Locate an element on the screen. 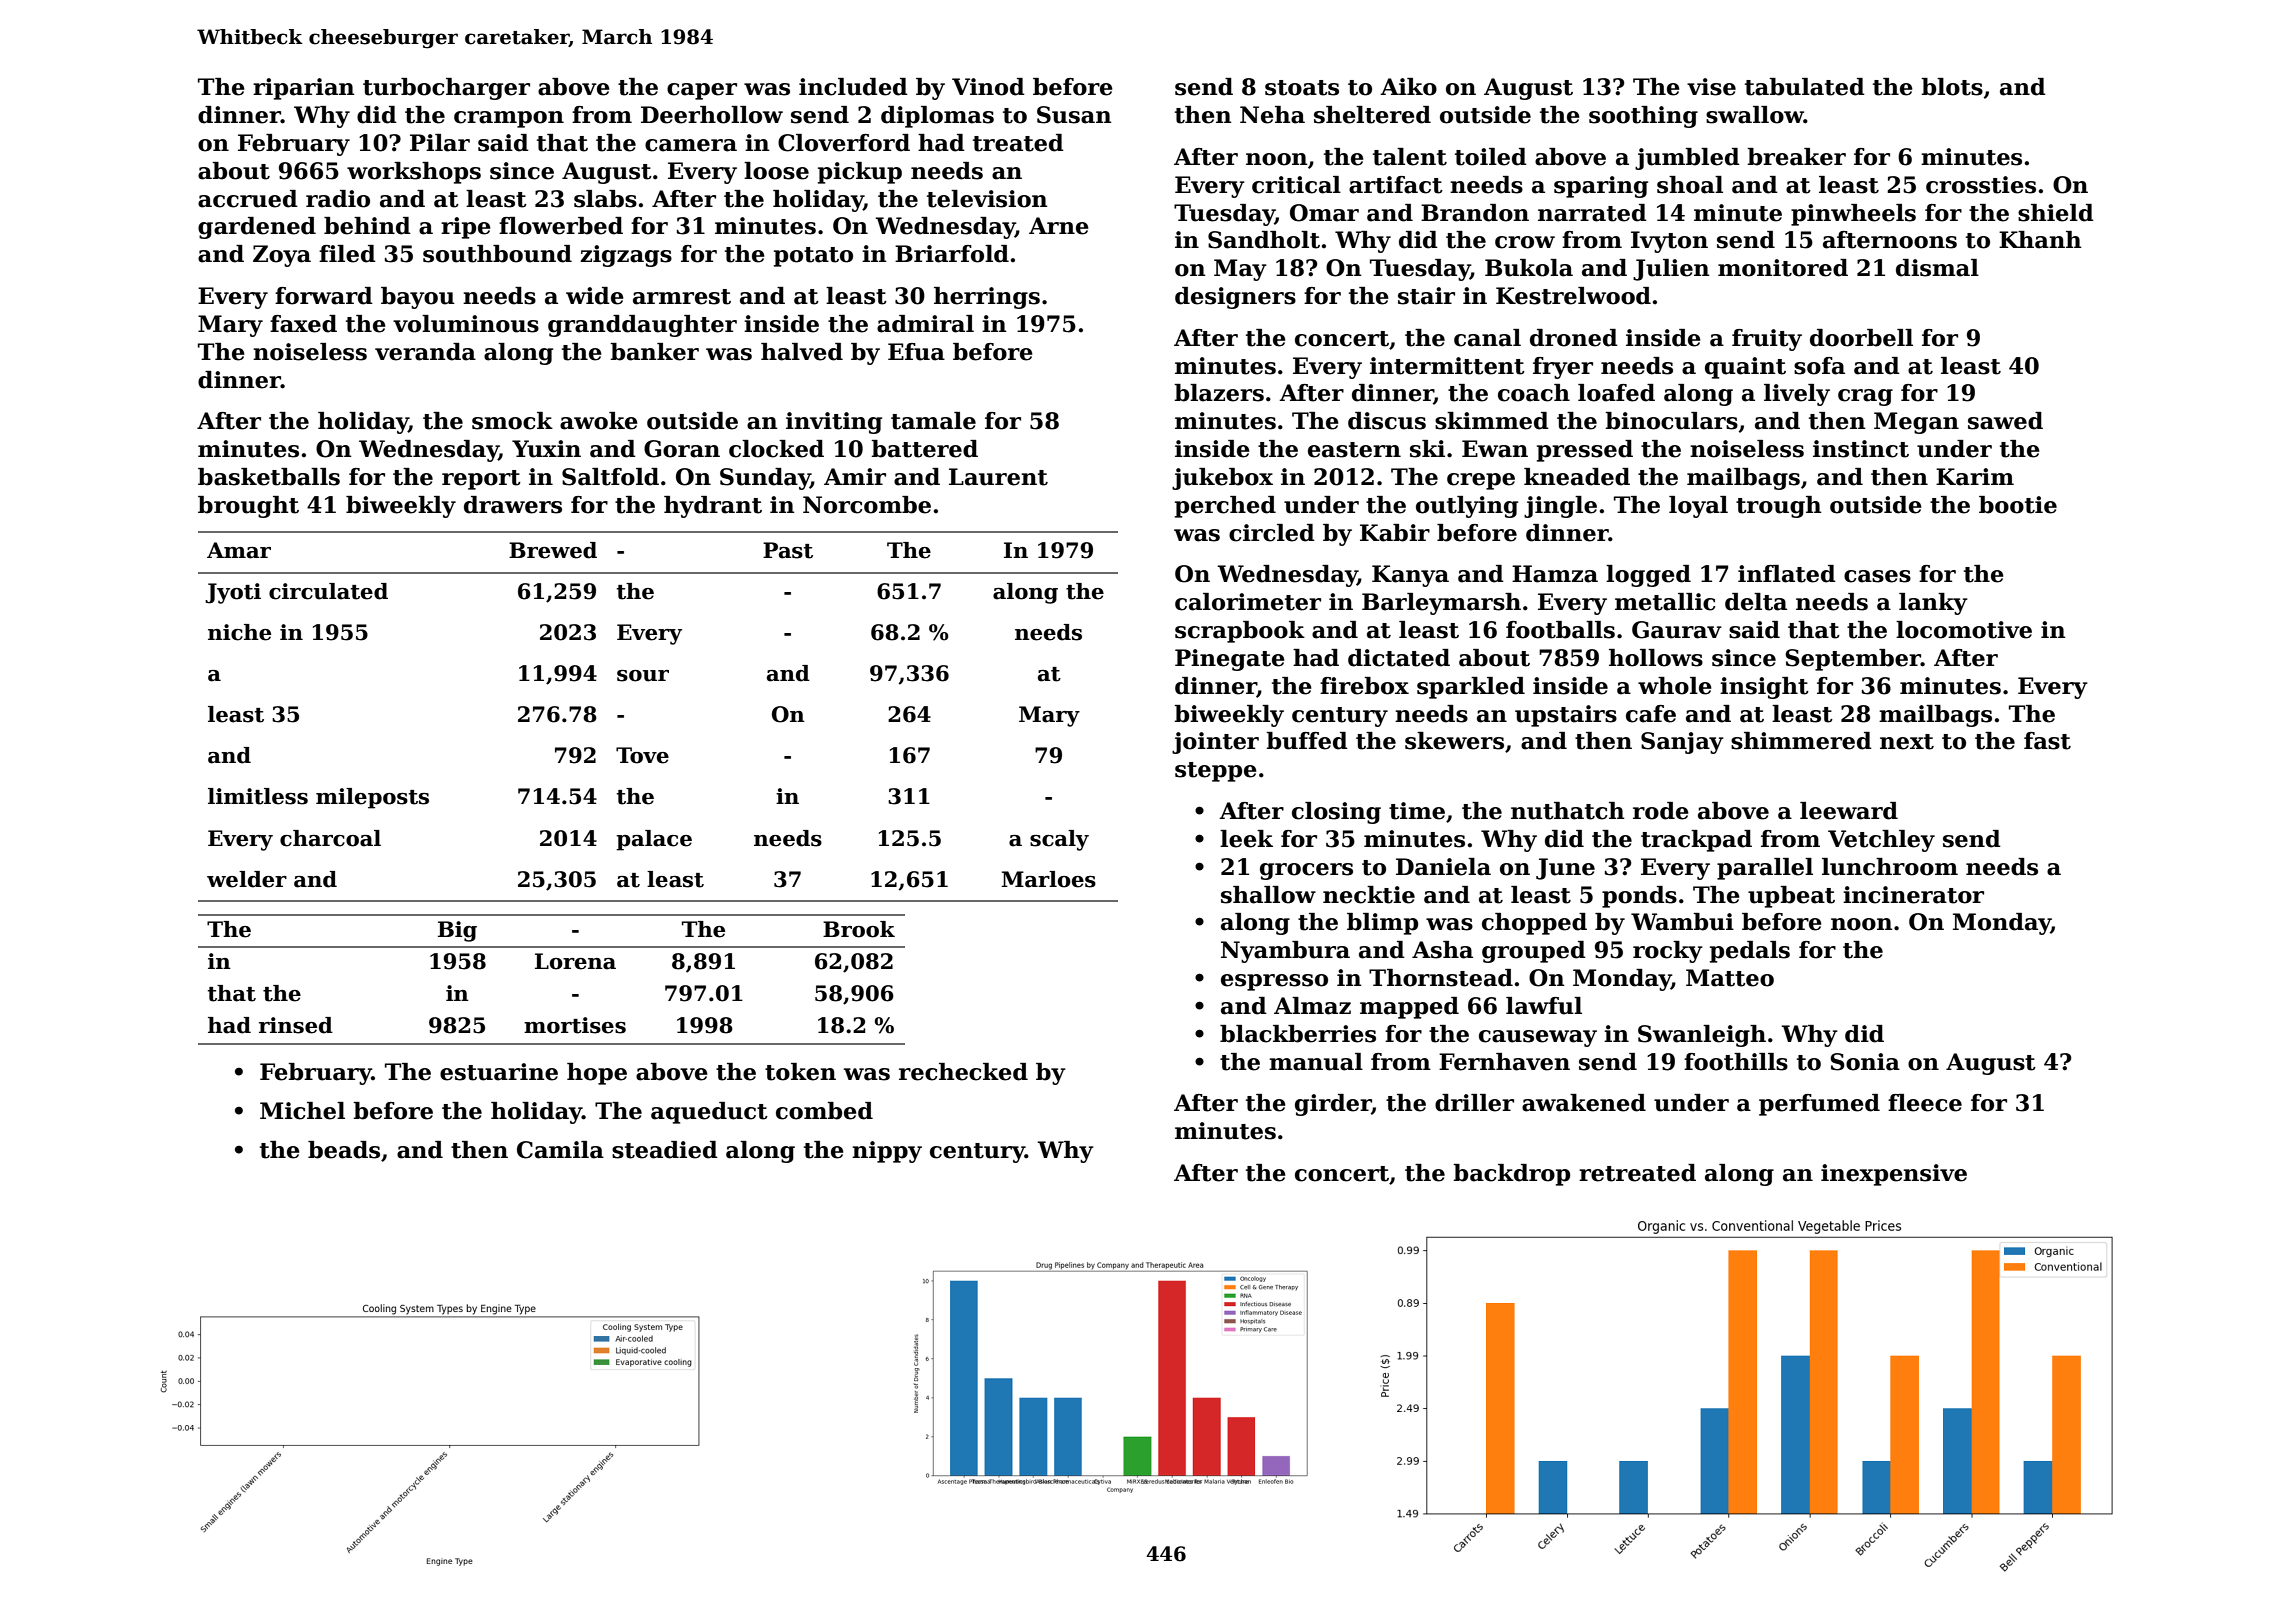 This screenshot has height=1620, width=2292. Aiko is located at coordinates (1408, 87).
